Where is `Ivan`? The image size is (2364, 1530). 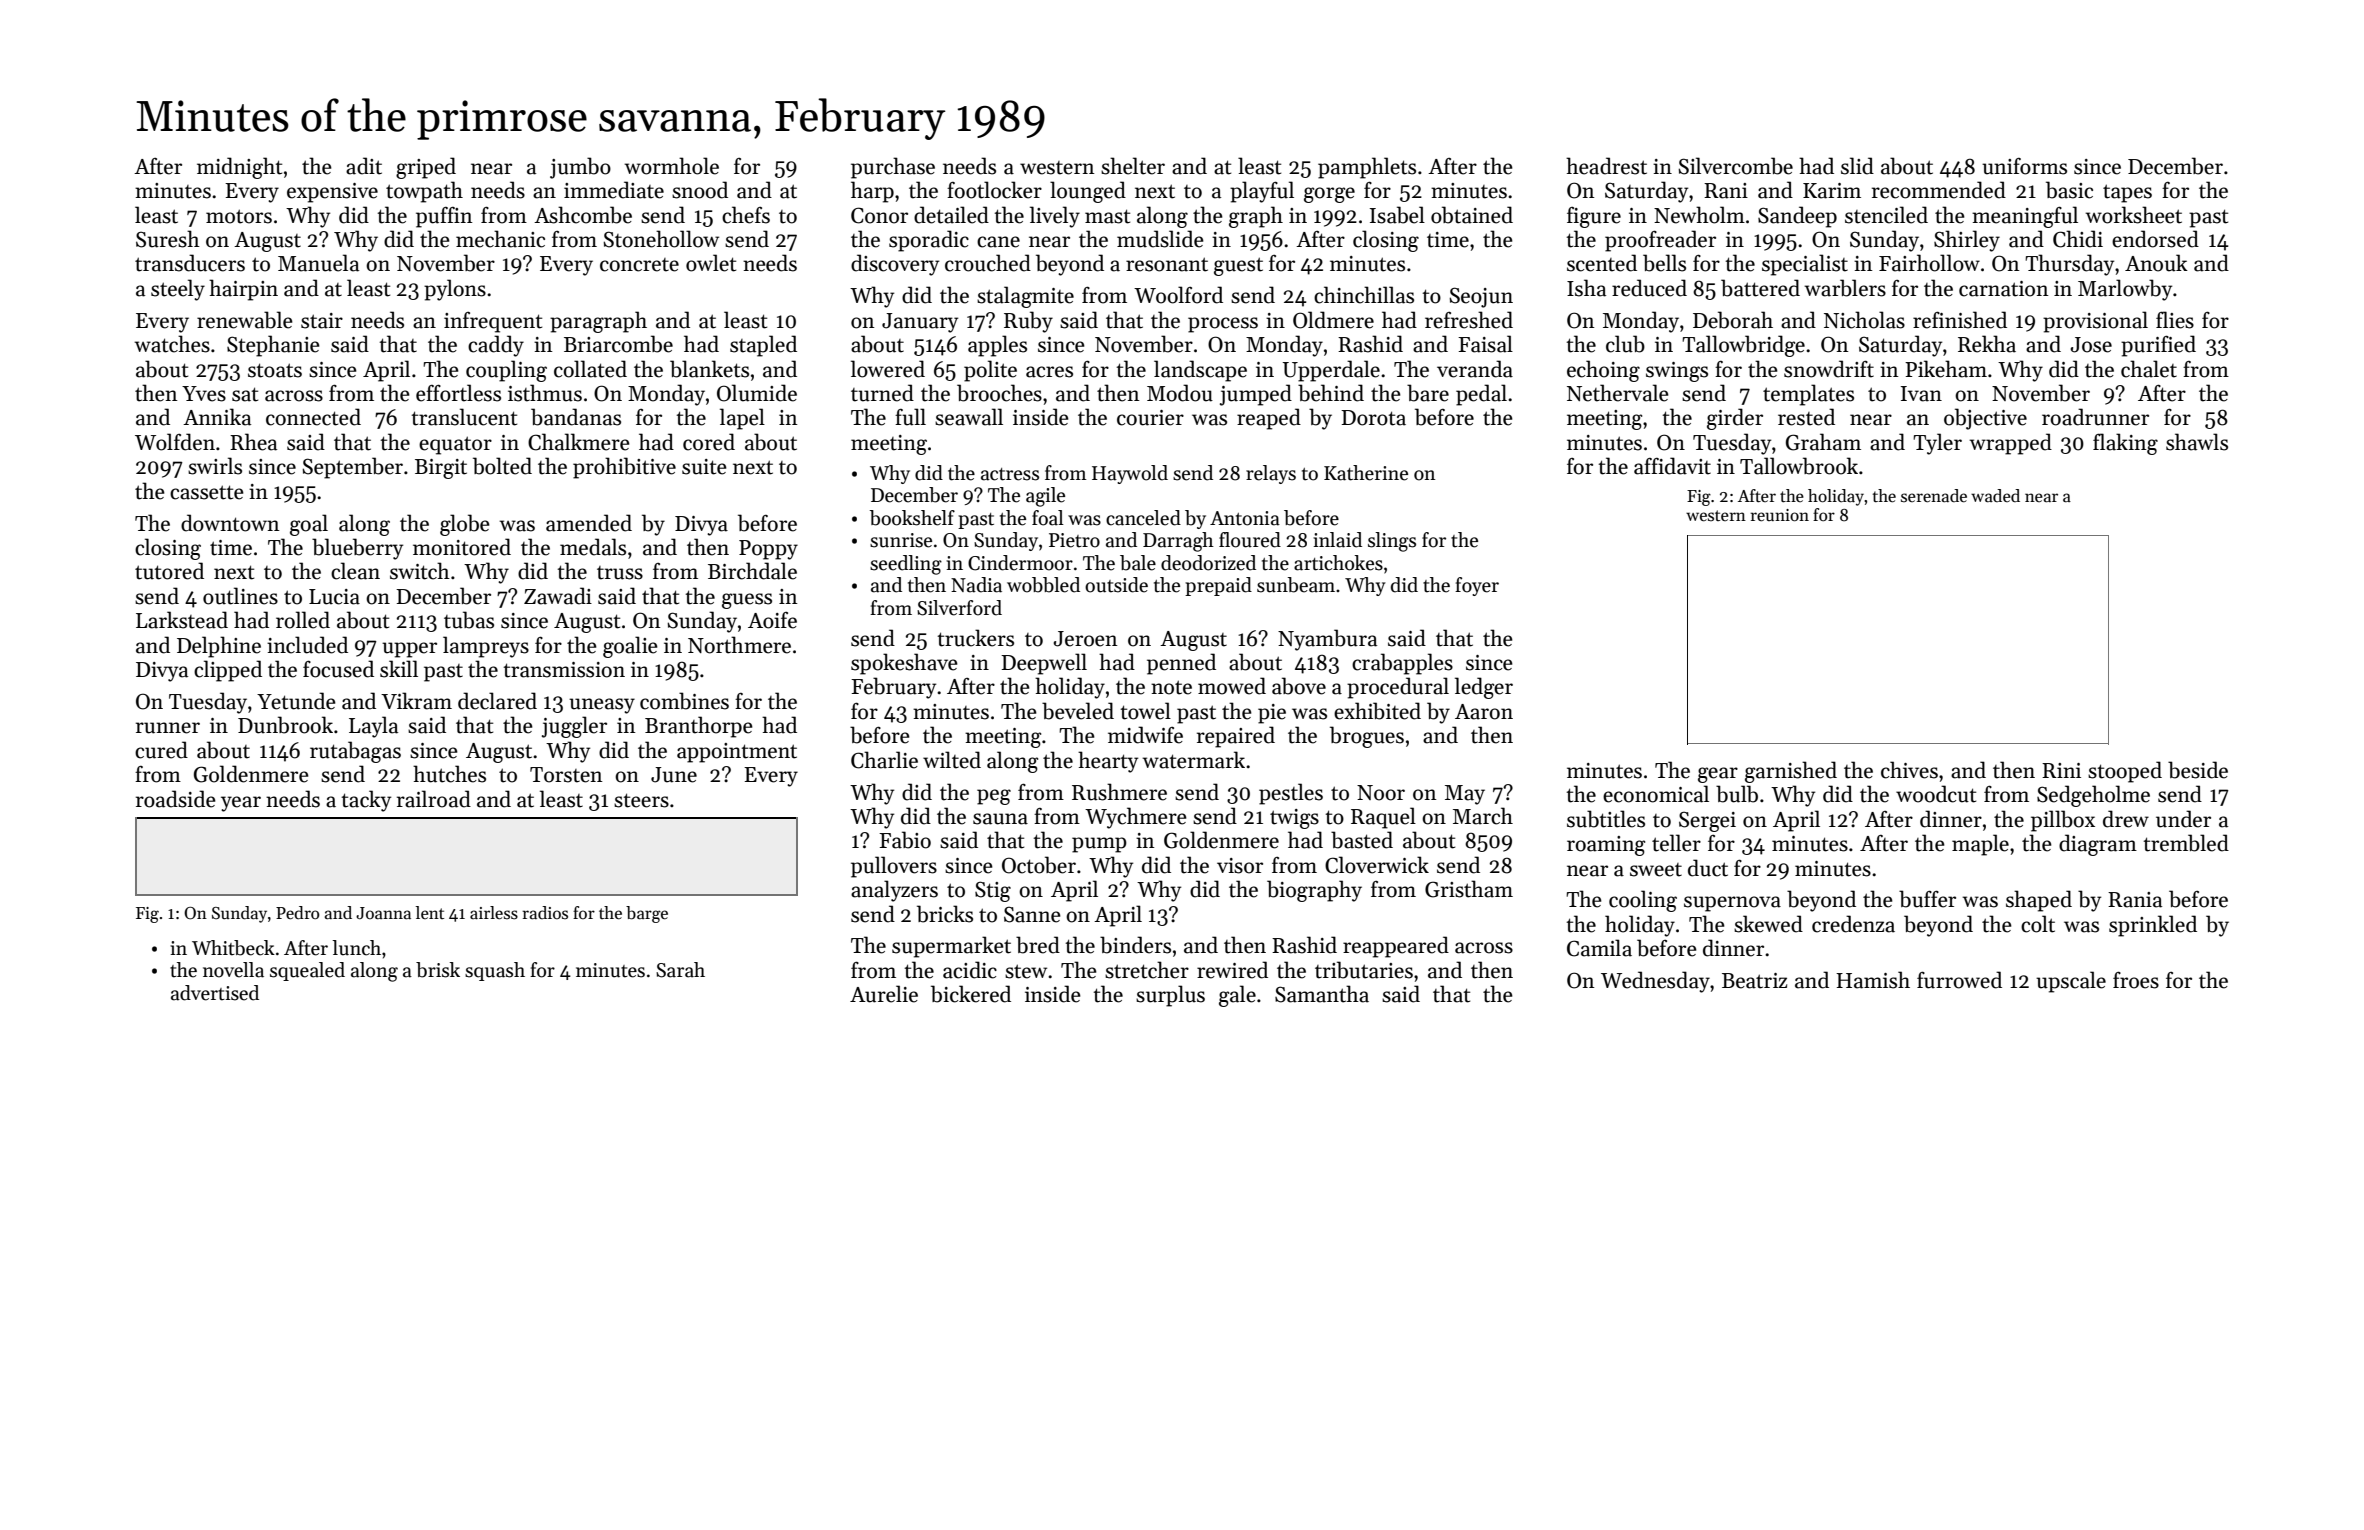
Ivan is located at coordinates (1921, 394).
